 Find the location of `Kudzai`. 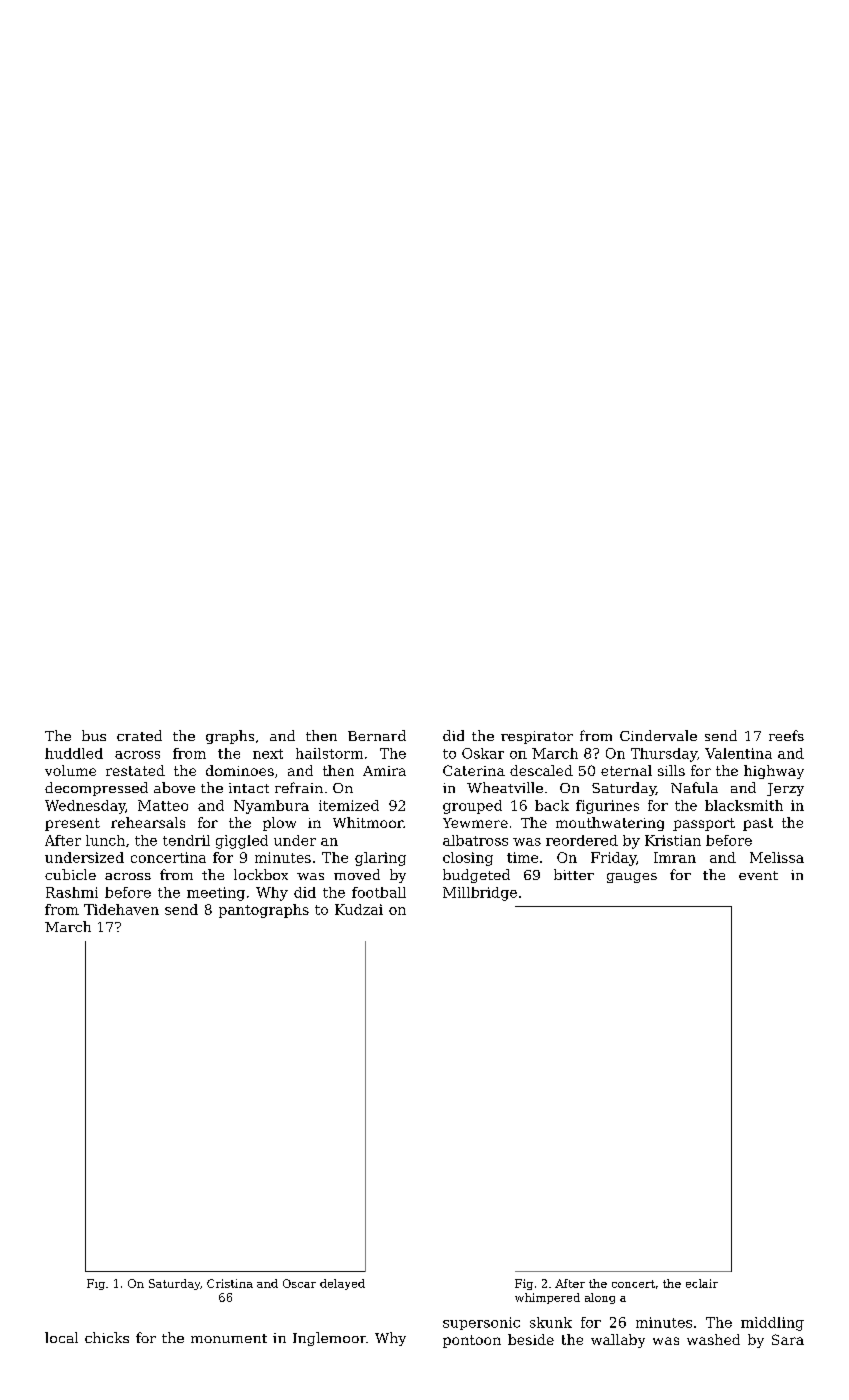

Kudzai is located at coordinates (359, 909).
